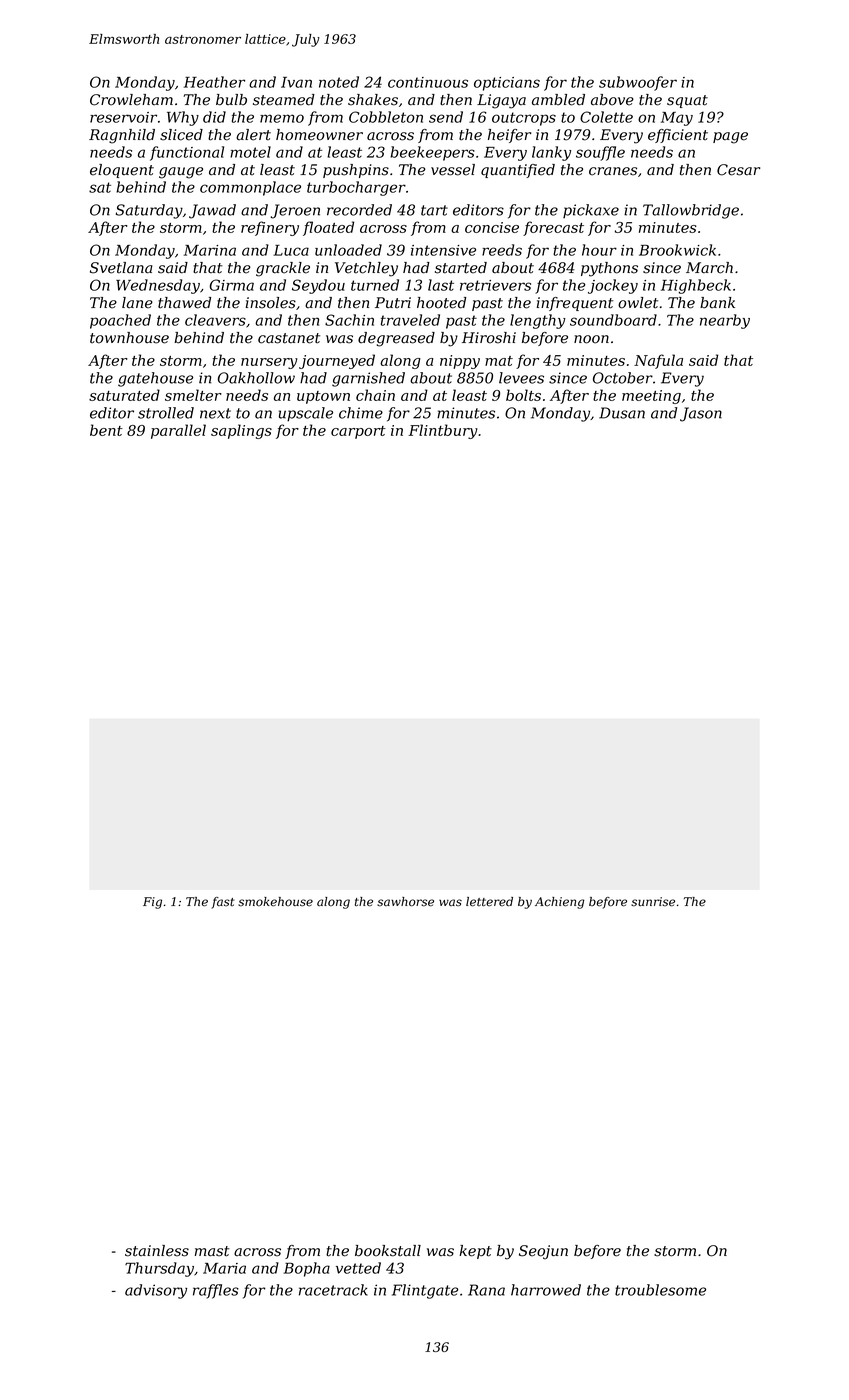 The width and height of the document is (849, 1400). What do you see at coordinates (250, 188) in the document?
I see `commonplace` at bounding box center [250, 188].
